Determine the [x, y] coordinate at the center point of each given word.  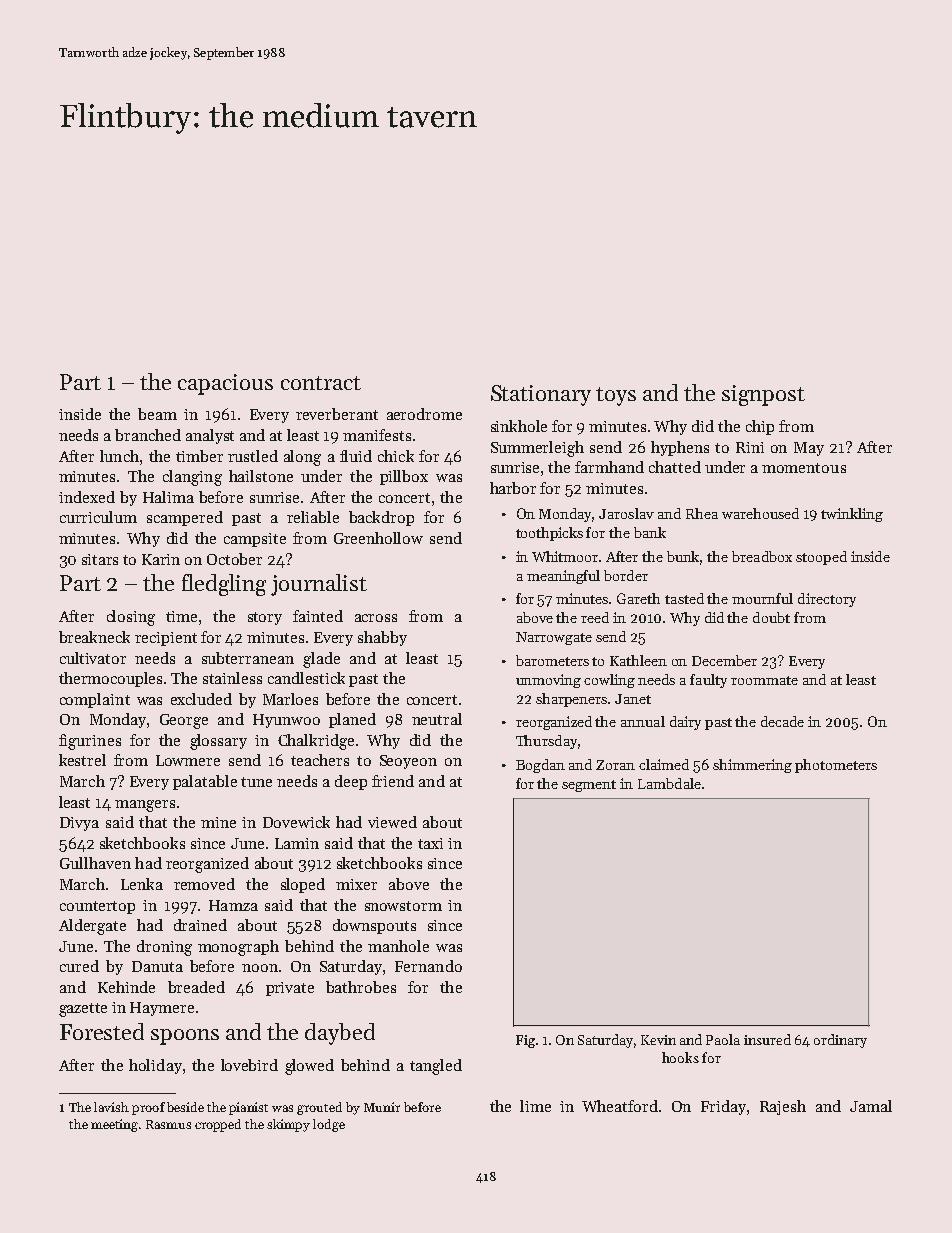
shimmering [752, 766]
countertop [97, 907]
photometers [836, 766]
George [184, 721]
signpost [763, 395]
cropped [218, 1125]
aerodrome [424, 414]
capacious [225, 384]
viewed [392, 822]
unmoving [548, 681]
